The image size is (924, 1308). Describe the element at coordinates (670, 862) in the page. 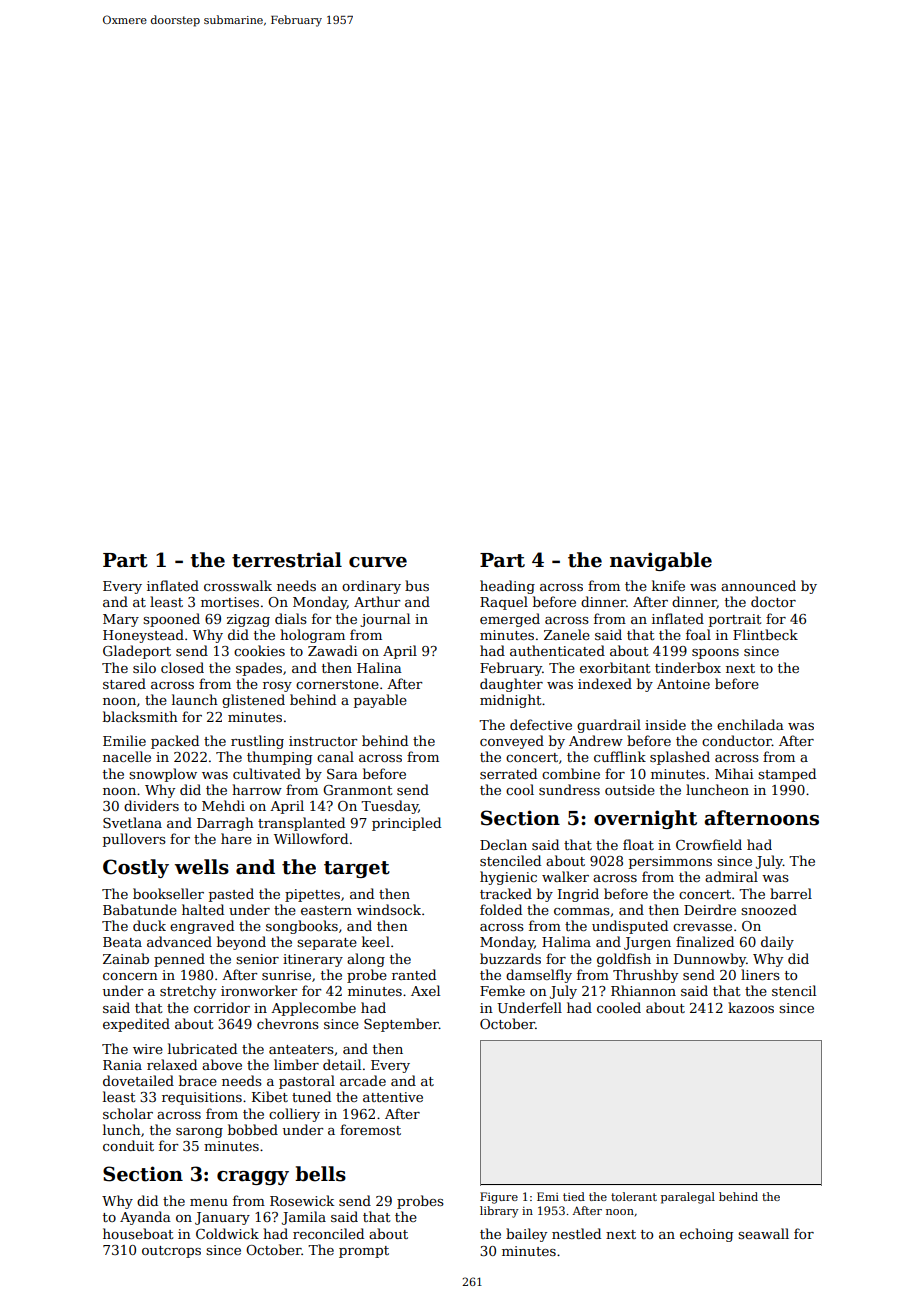

I see `persimmons` at that location.
